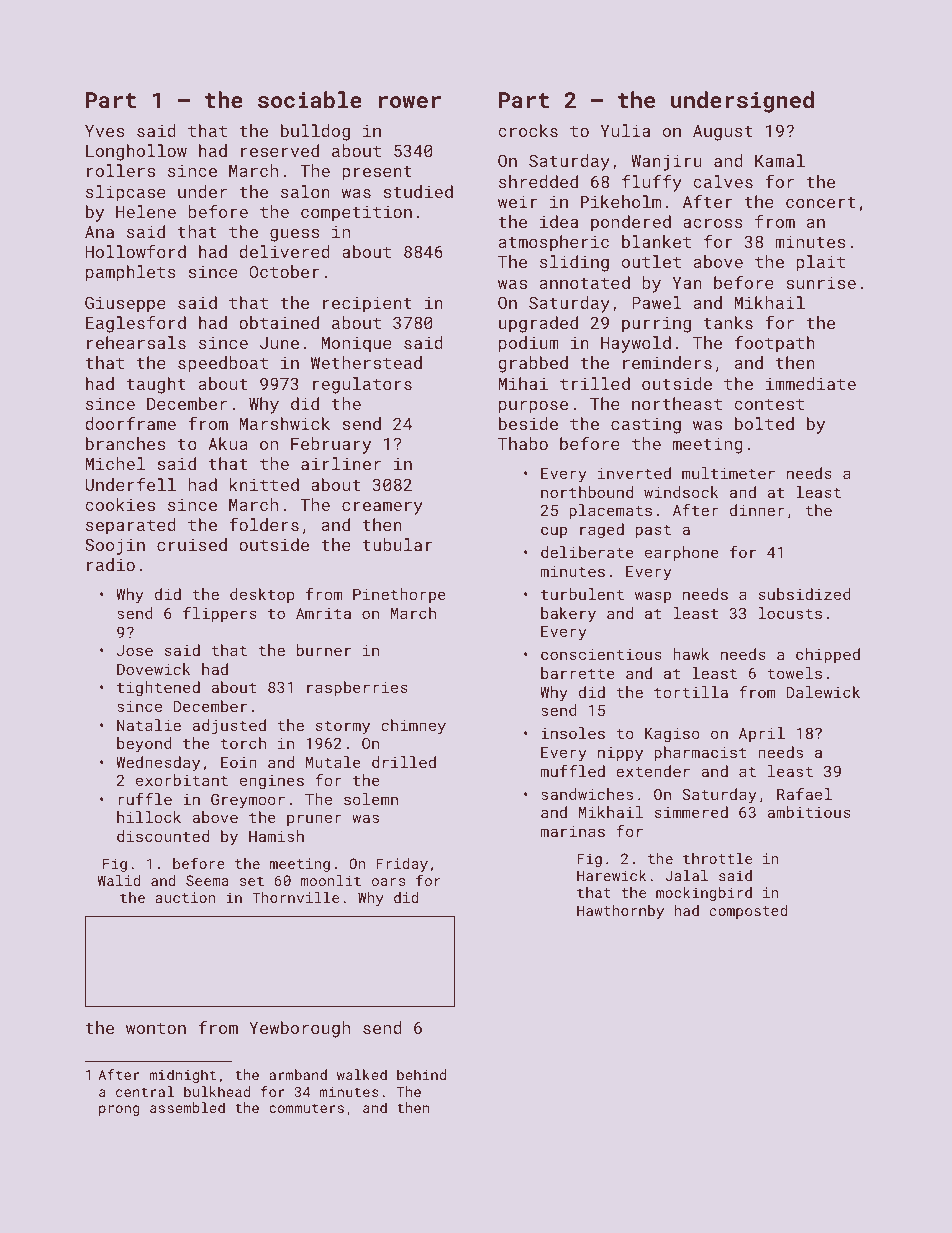 This screenshot has width=952, height=1233. What do you see at coordinates (367, 304) in the screenshot?
I see `recipient` at bounding box center [367, 304].
